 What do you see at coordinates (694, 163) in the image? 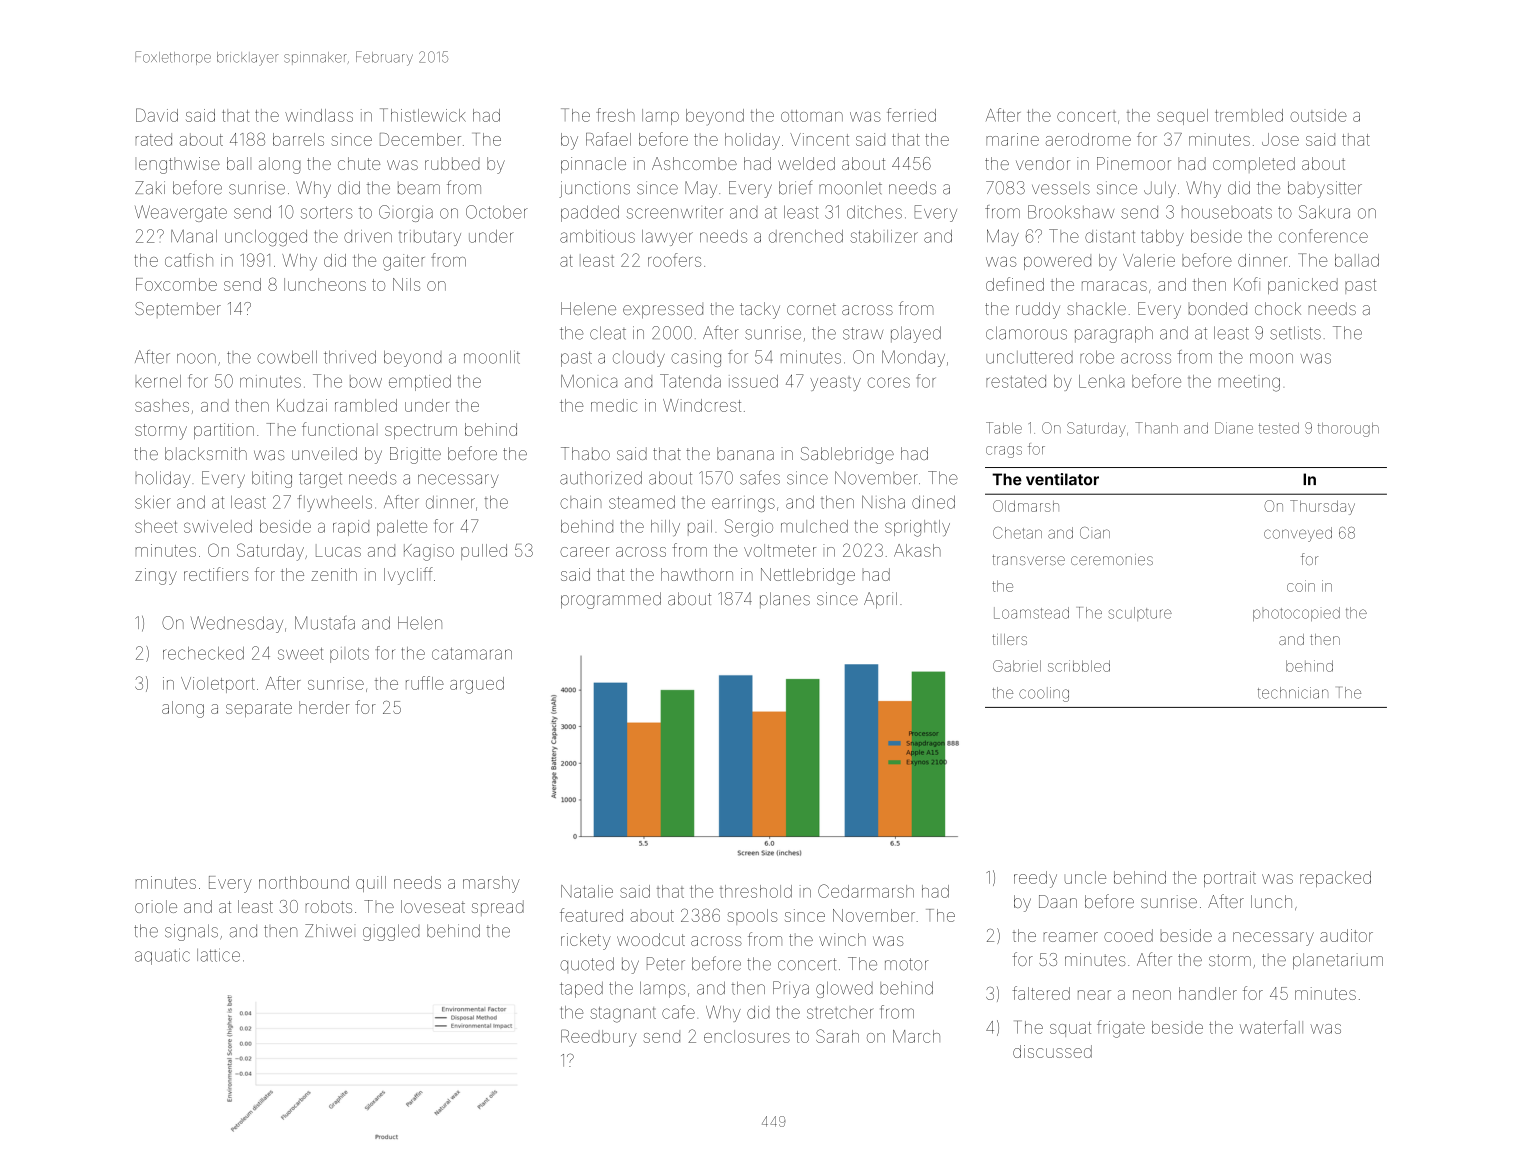
I see `Ashcombe` at bounding box center [694, 163].
